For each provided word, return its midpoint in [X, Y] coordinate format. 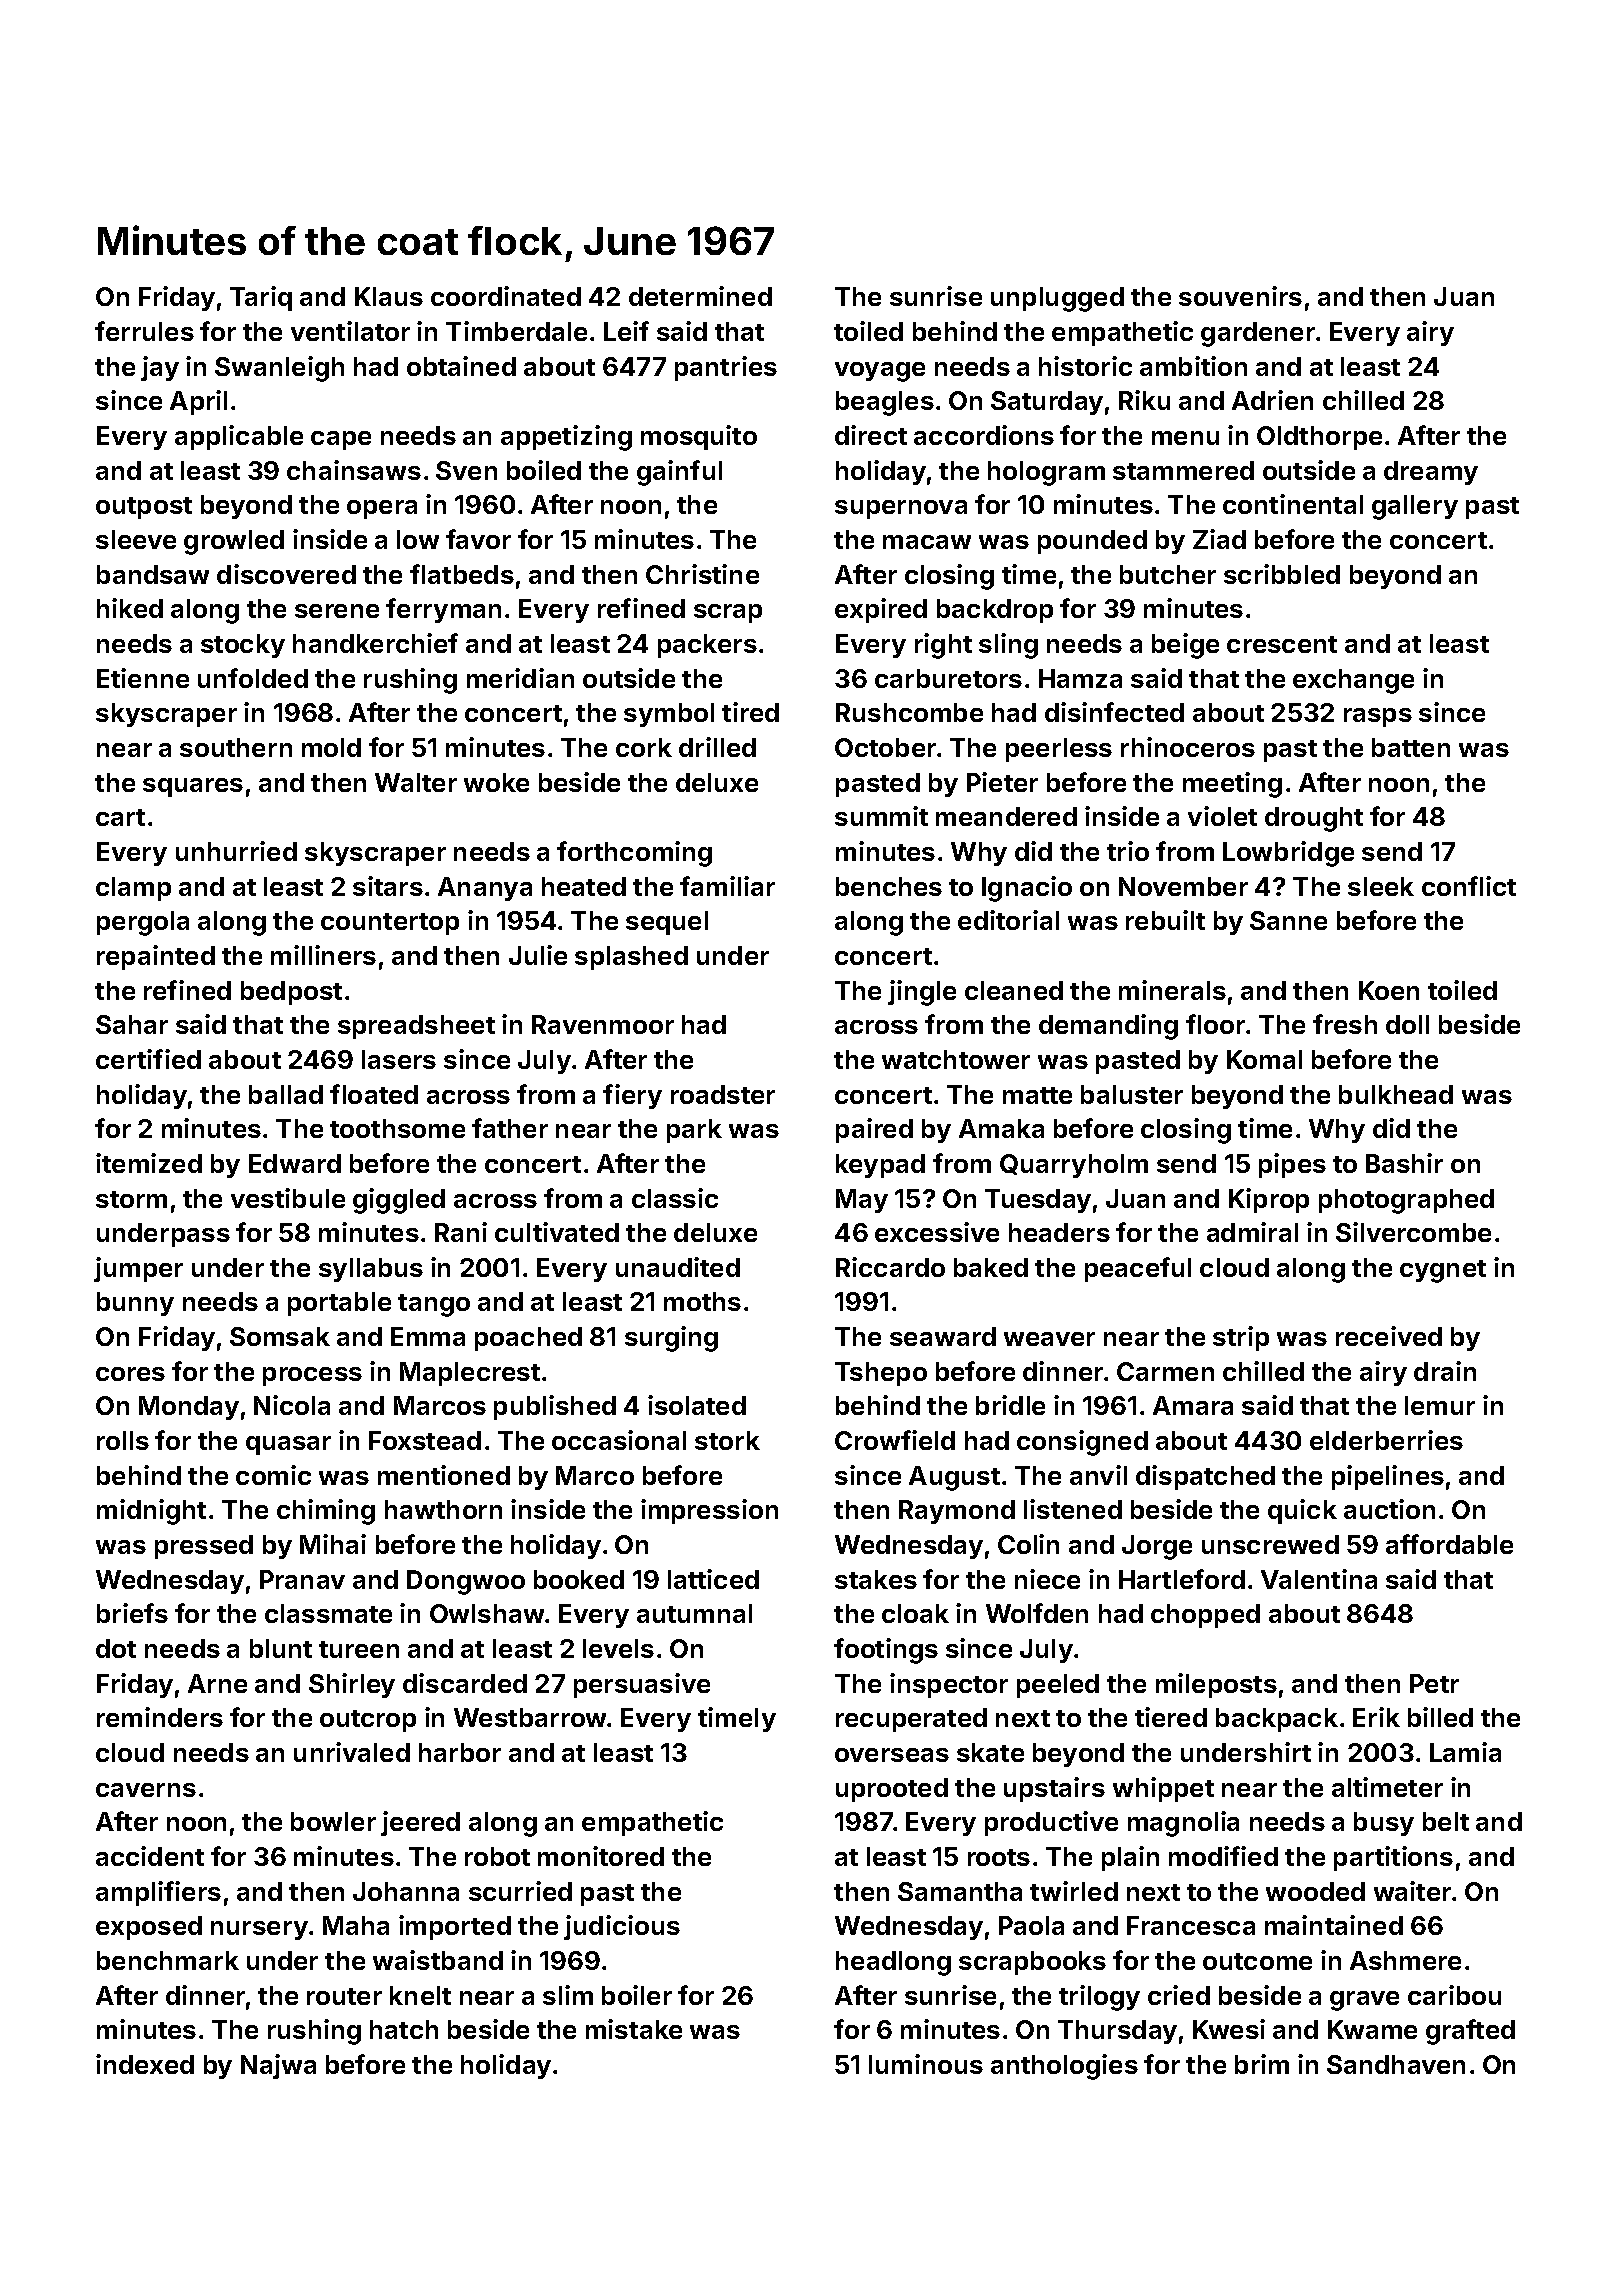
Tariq [261, 298]
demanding [1108, 1027]
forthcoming [634, 854]
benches [889, 886]
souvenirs [1240, 296]
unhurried [236, 851]
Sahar [132, 1024]
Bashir [1404, 1163]
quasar [288, 1445]
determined [700, 296]
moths [702, 1301]
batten [1411, 747]
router [344, 1996]
